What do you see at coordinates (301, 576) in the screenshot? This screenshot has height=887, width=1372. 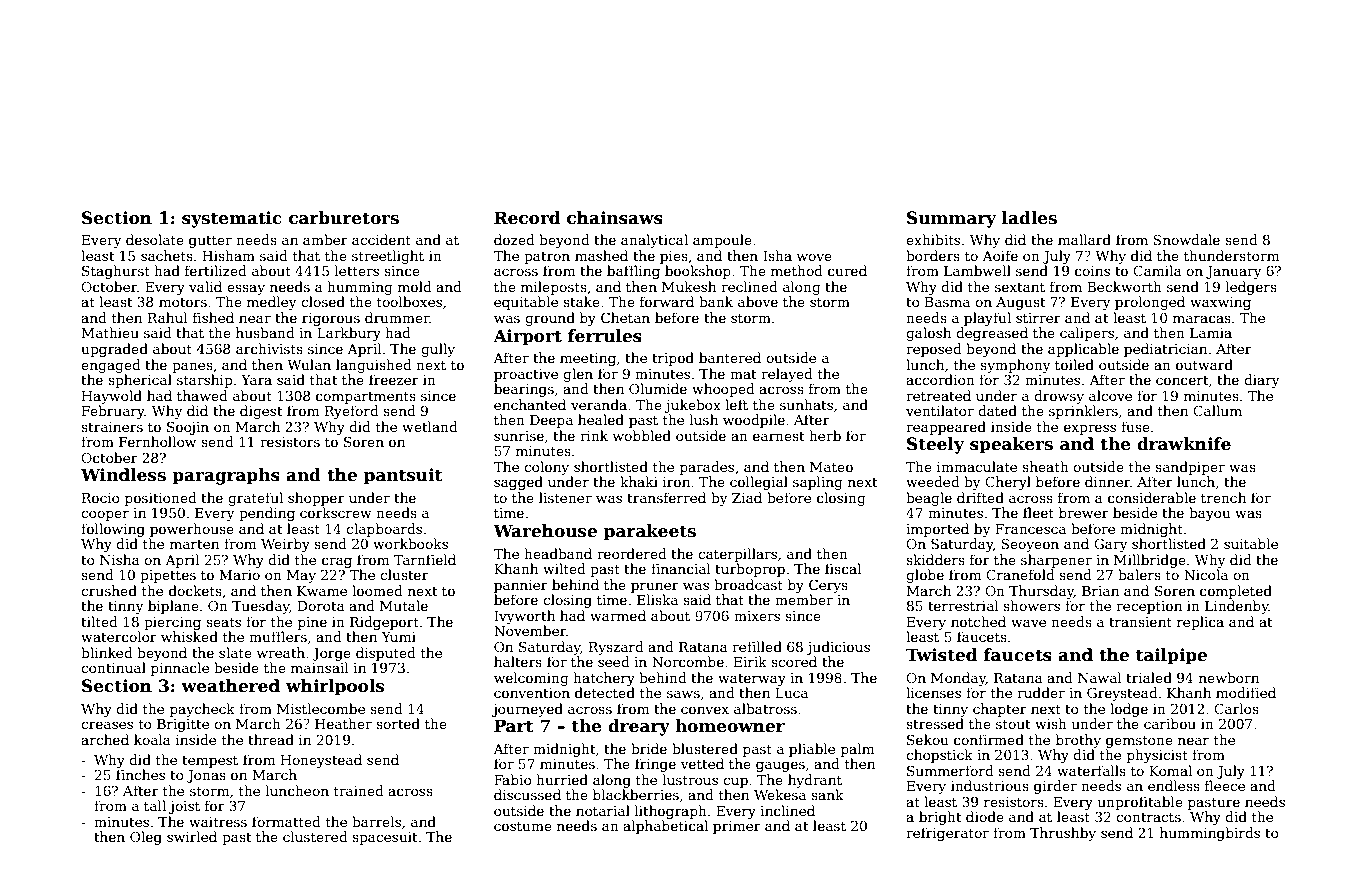 I see `May` at bounding box center [301, 576].
